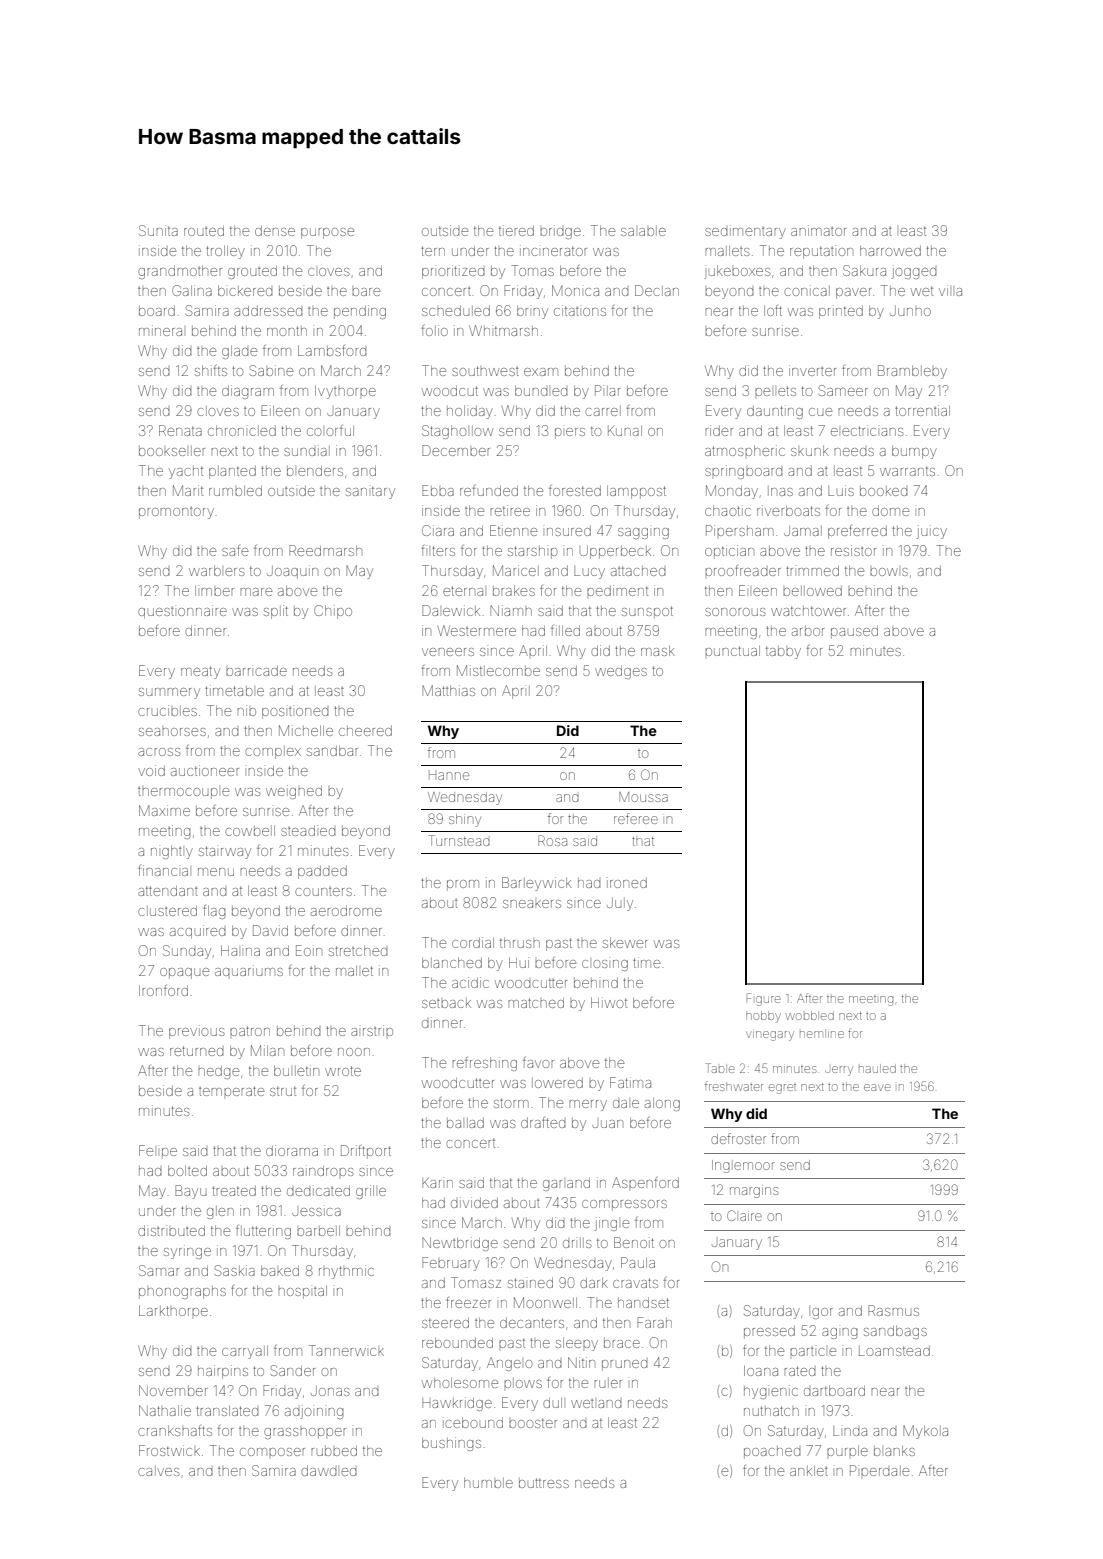  I want to click on dawdled, so click(329, 1471).
